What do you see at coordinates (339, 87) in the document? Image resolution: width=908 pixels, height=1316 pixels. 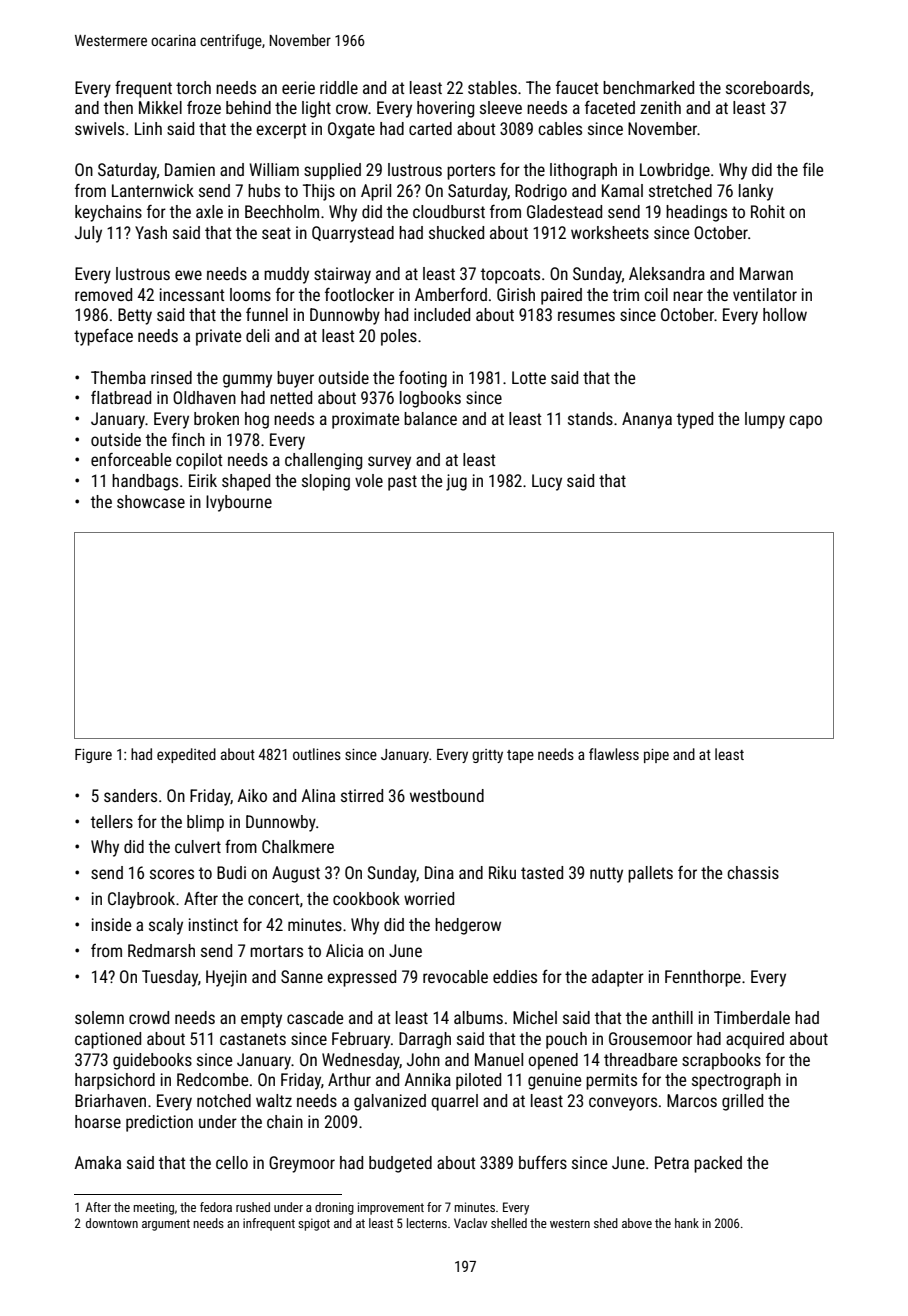 I see `riddle` at bounding box center [339, 87].
